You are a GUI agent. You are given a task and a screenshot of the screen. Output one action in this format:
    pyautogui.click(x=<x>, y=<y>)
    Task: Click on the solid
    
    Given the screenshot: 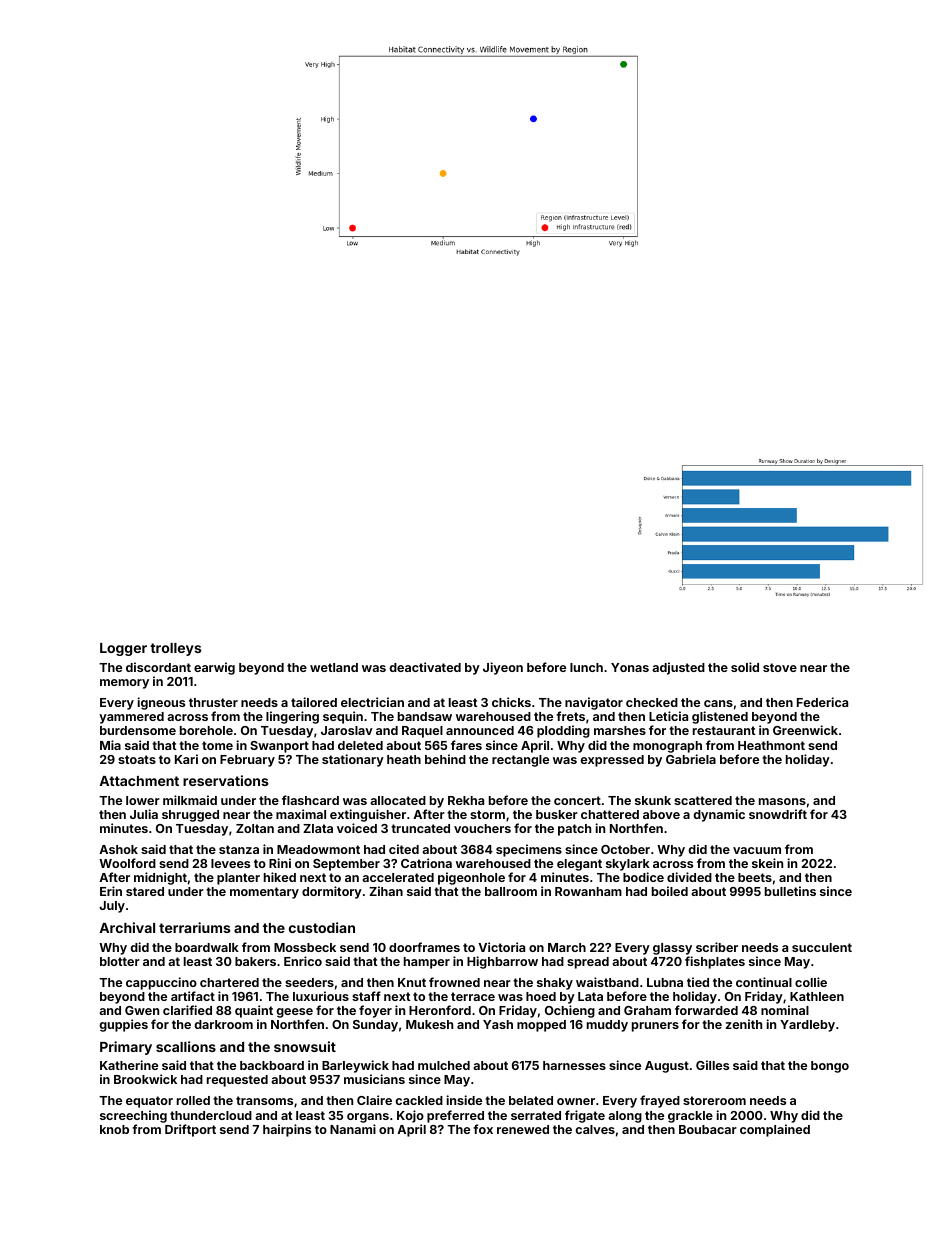 What is the action you would take?
    pyautogui.click(x=745, y=667)
